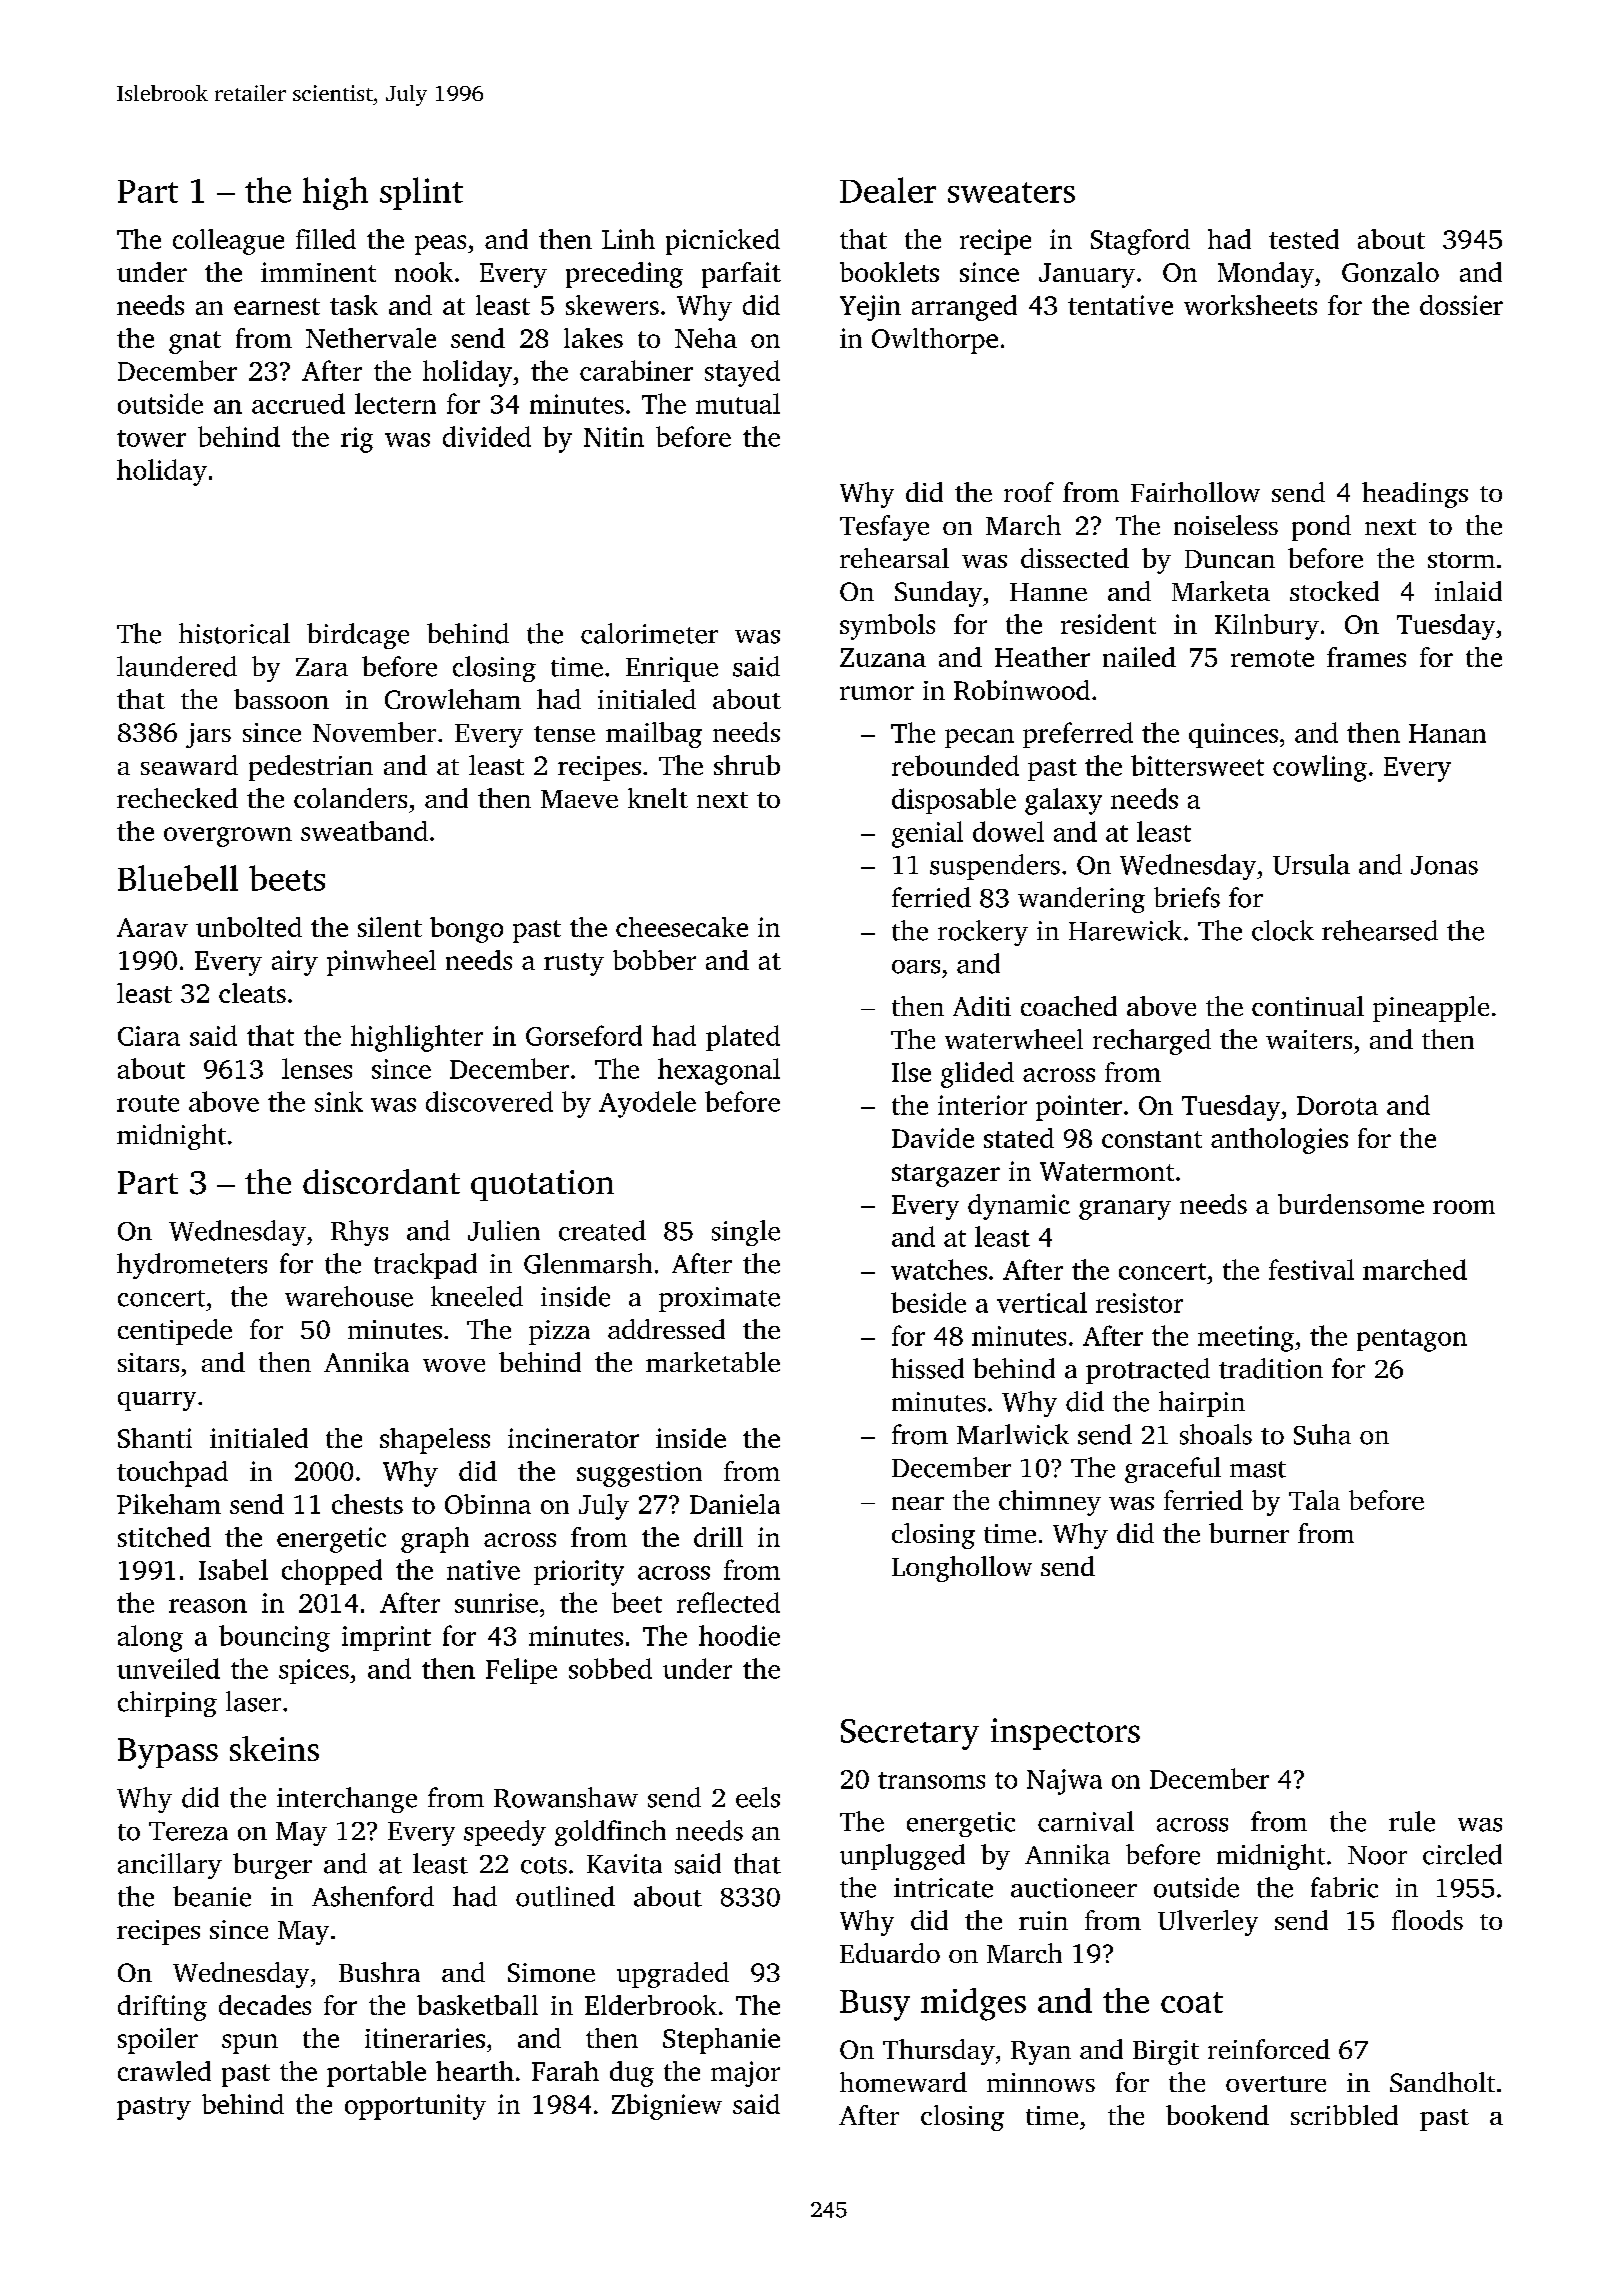  Describe the element at coordinates (602, 1230) in the page. I see `created` at that location.
